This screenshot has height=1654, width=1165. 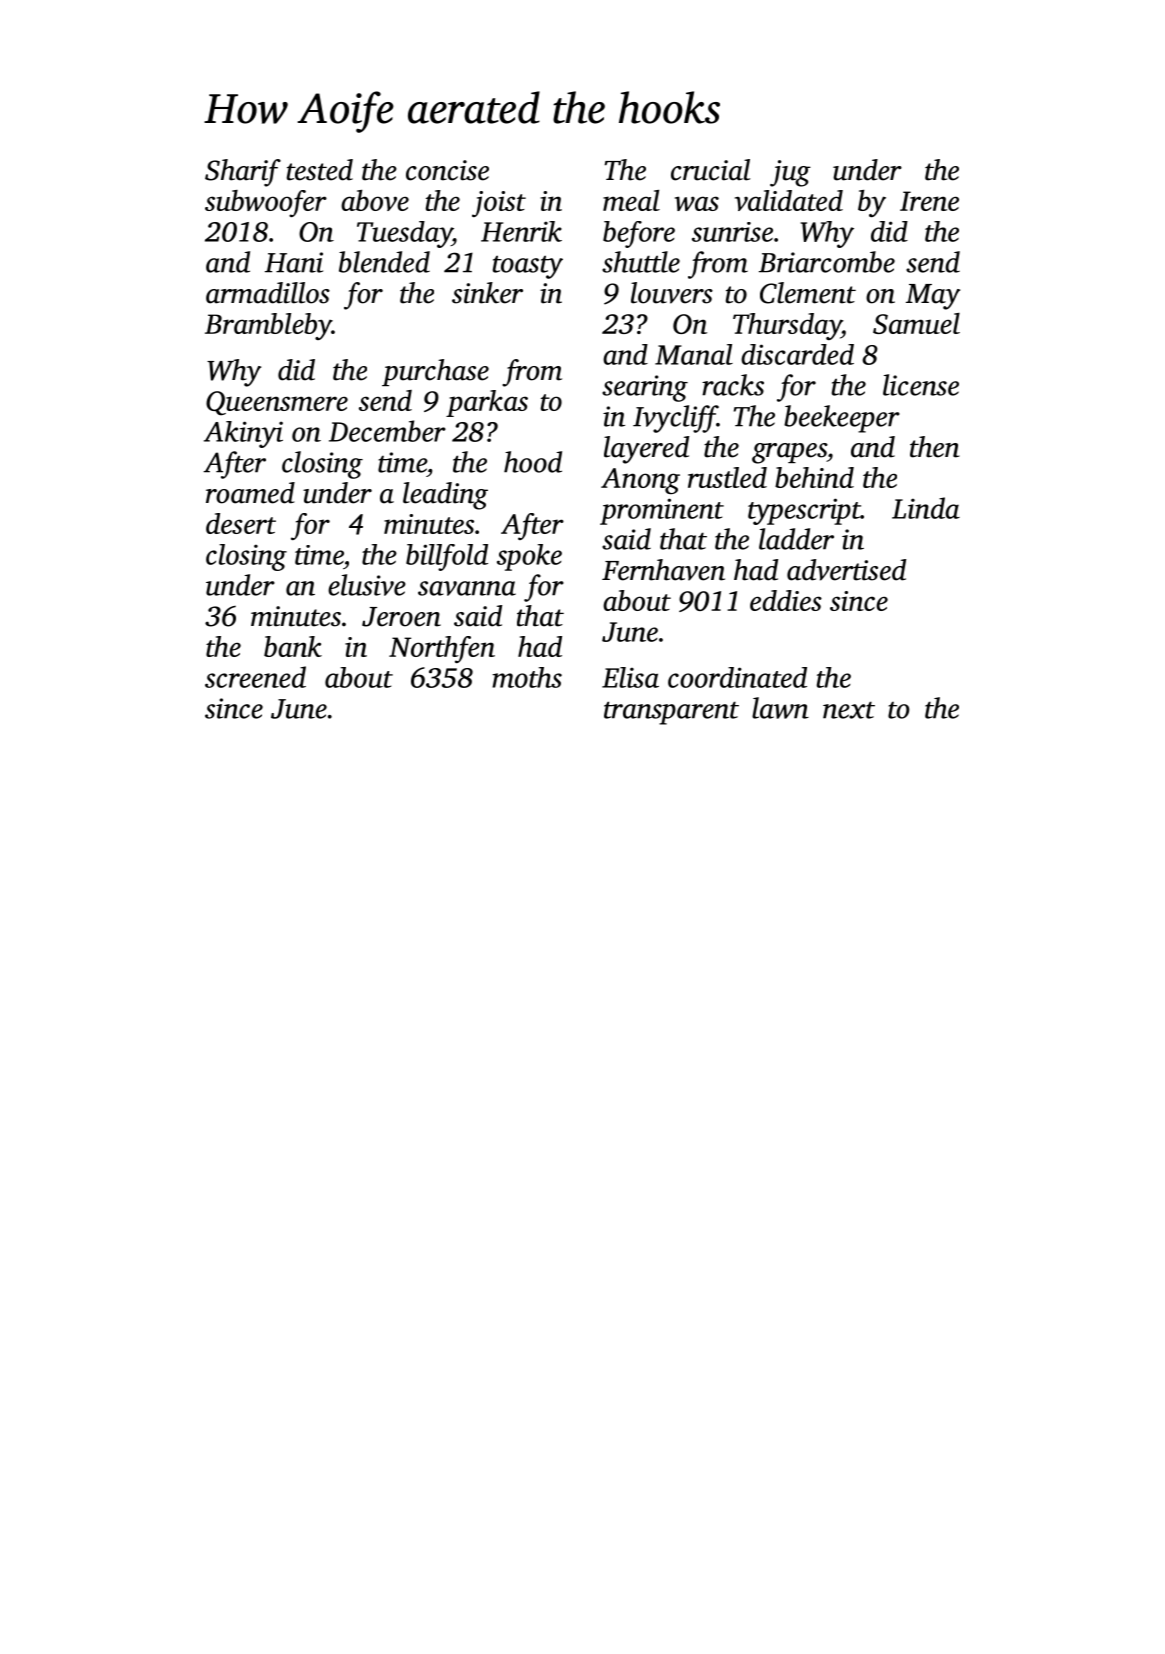 What do you see at coordinates (255, 677) in the screenshot?
I see `screened` at bounding box center [255, 677].
